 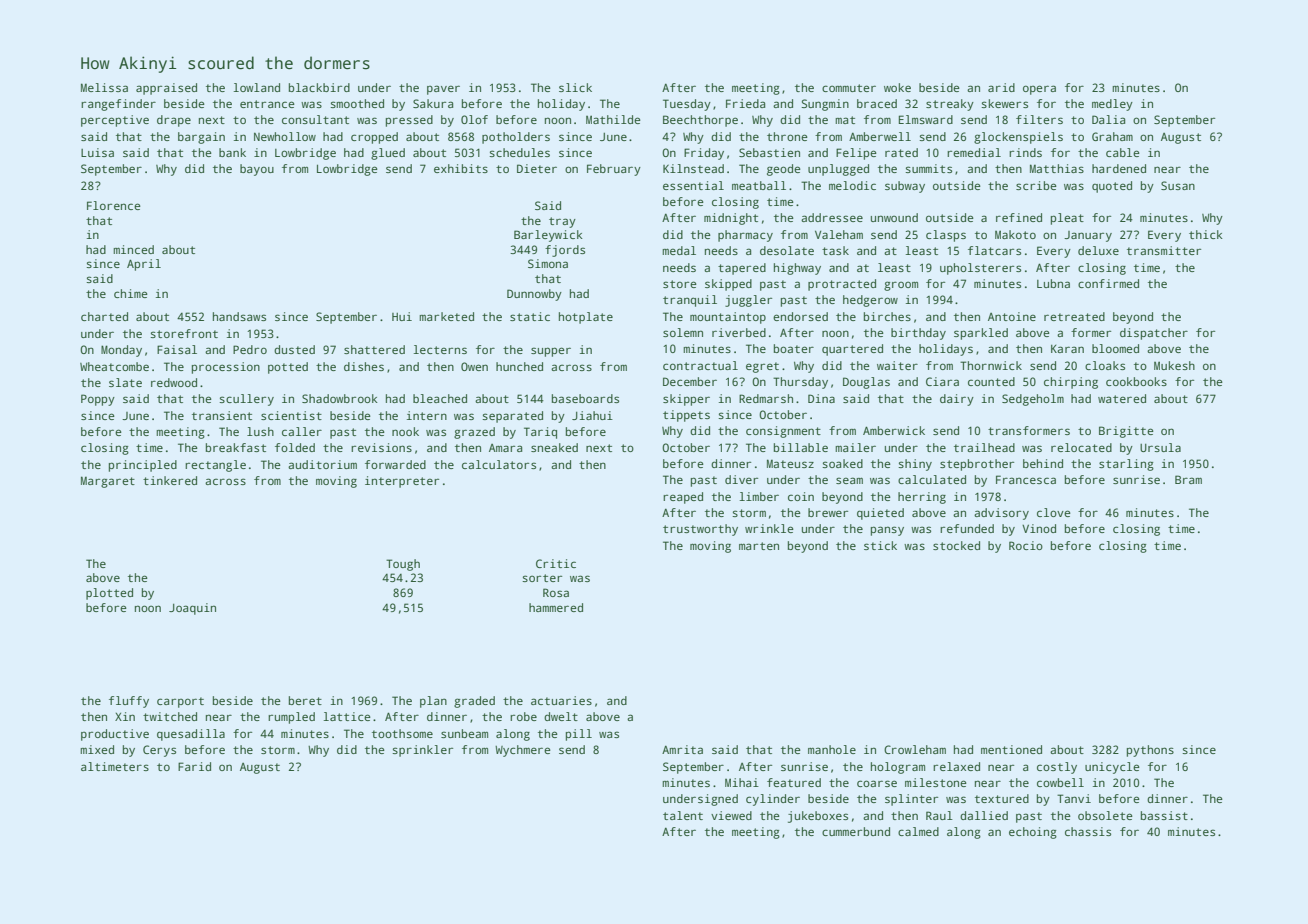 I want to click on Rocio, so click(x=1026, y=545).
